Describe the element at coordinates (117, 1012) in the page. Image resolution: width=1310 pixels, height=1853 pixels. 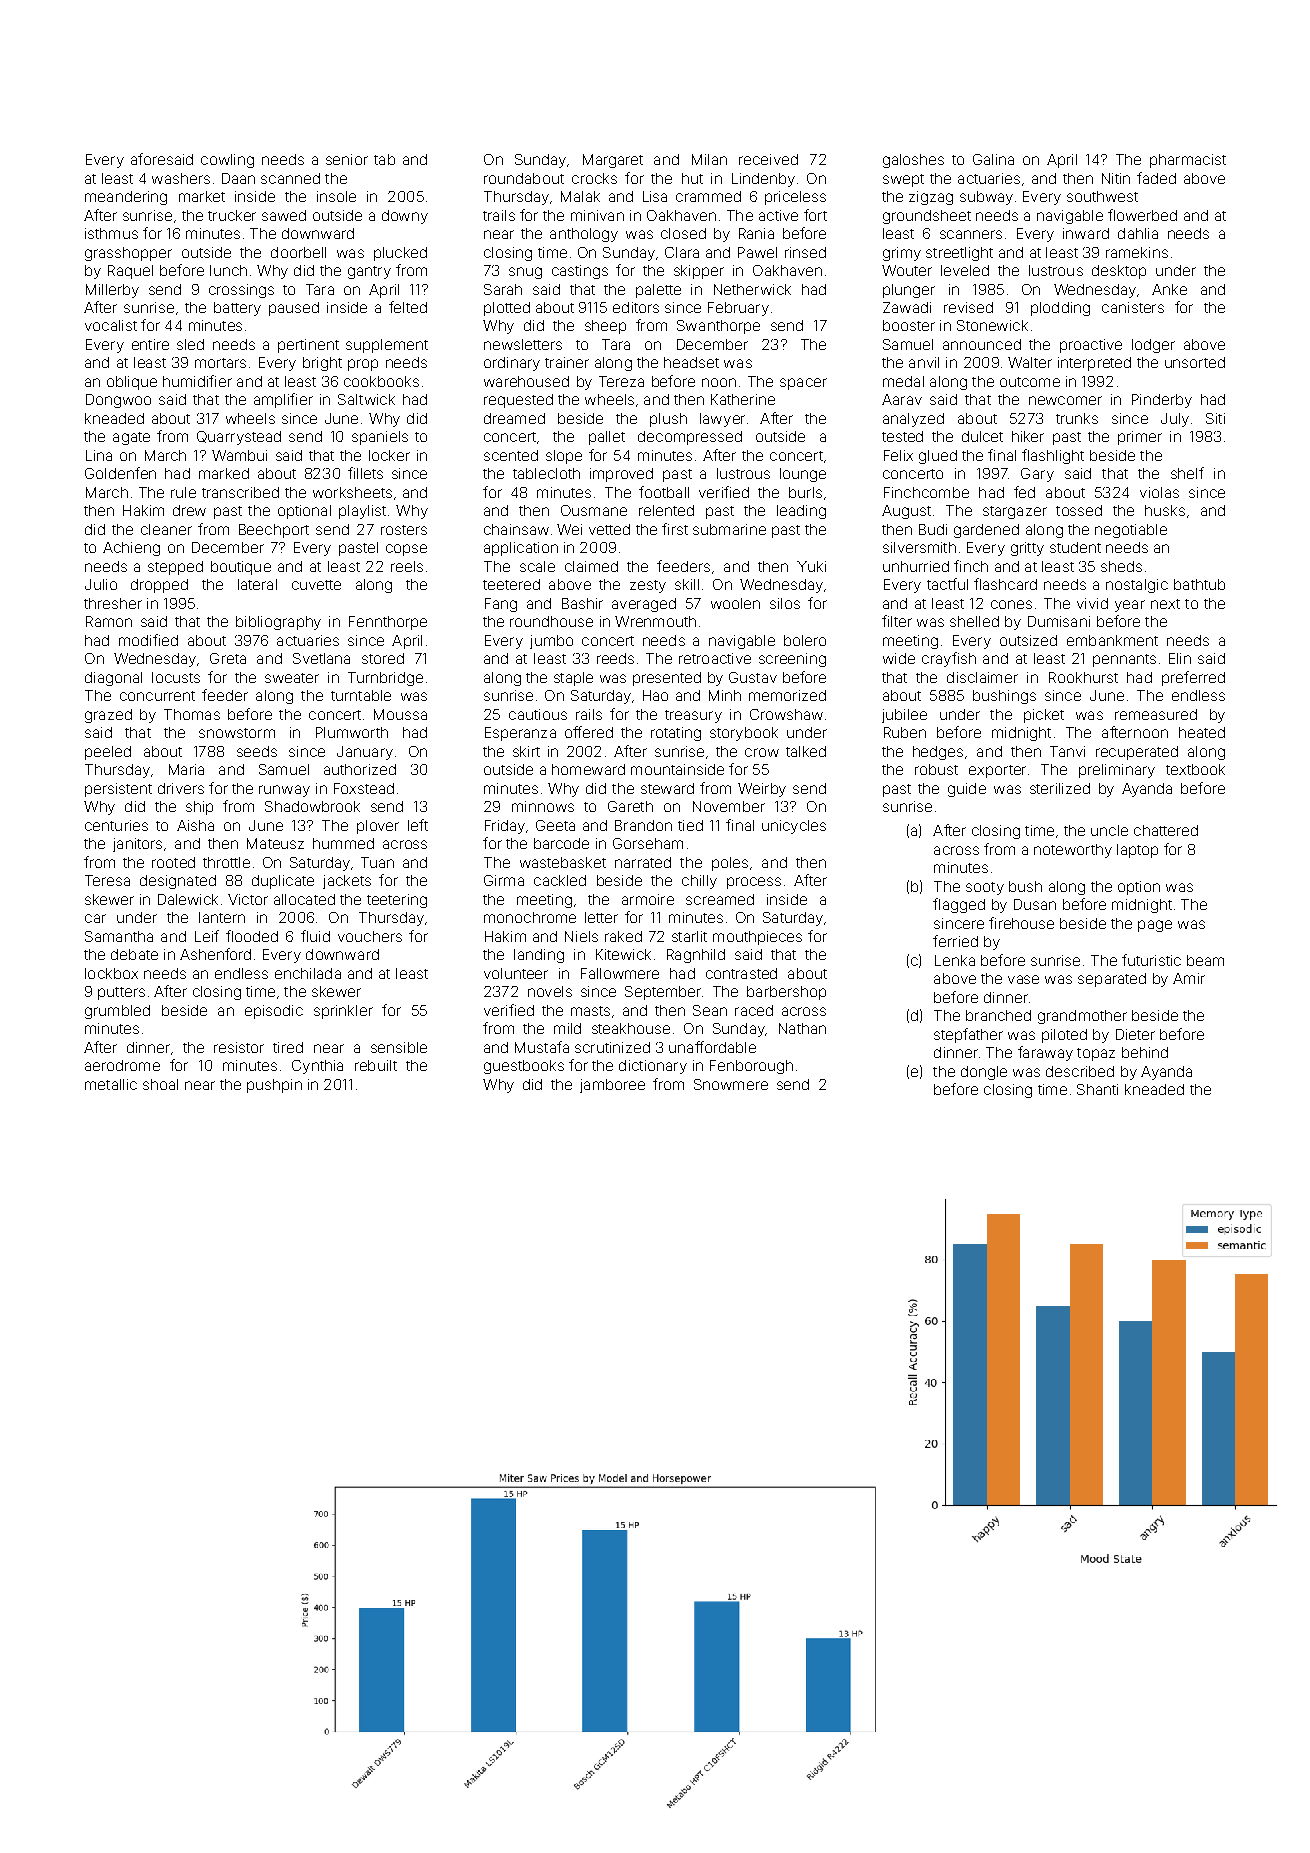
I see `grumbled` at that location.
